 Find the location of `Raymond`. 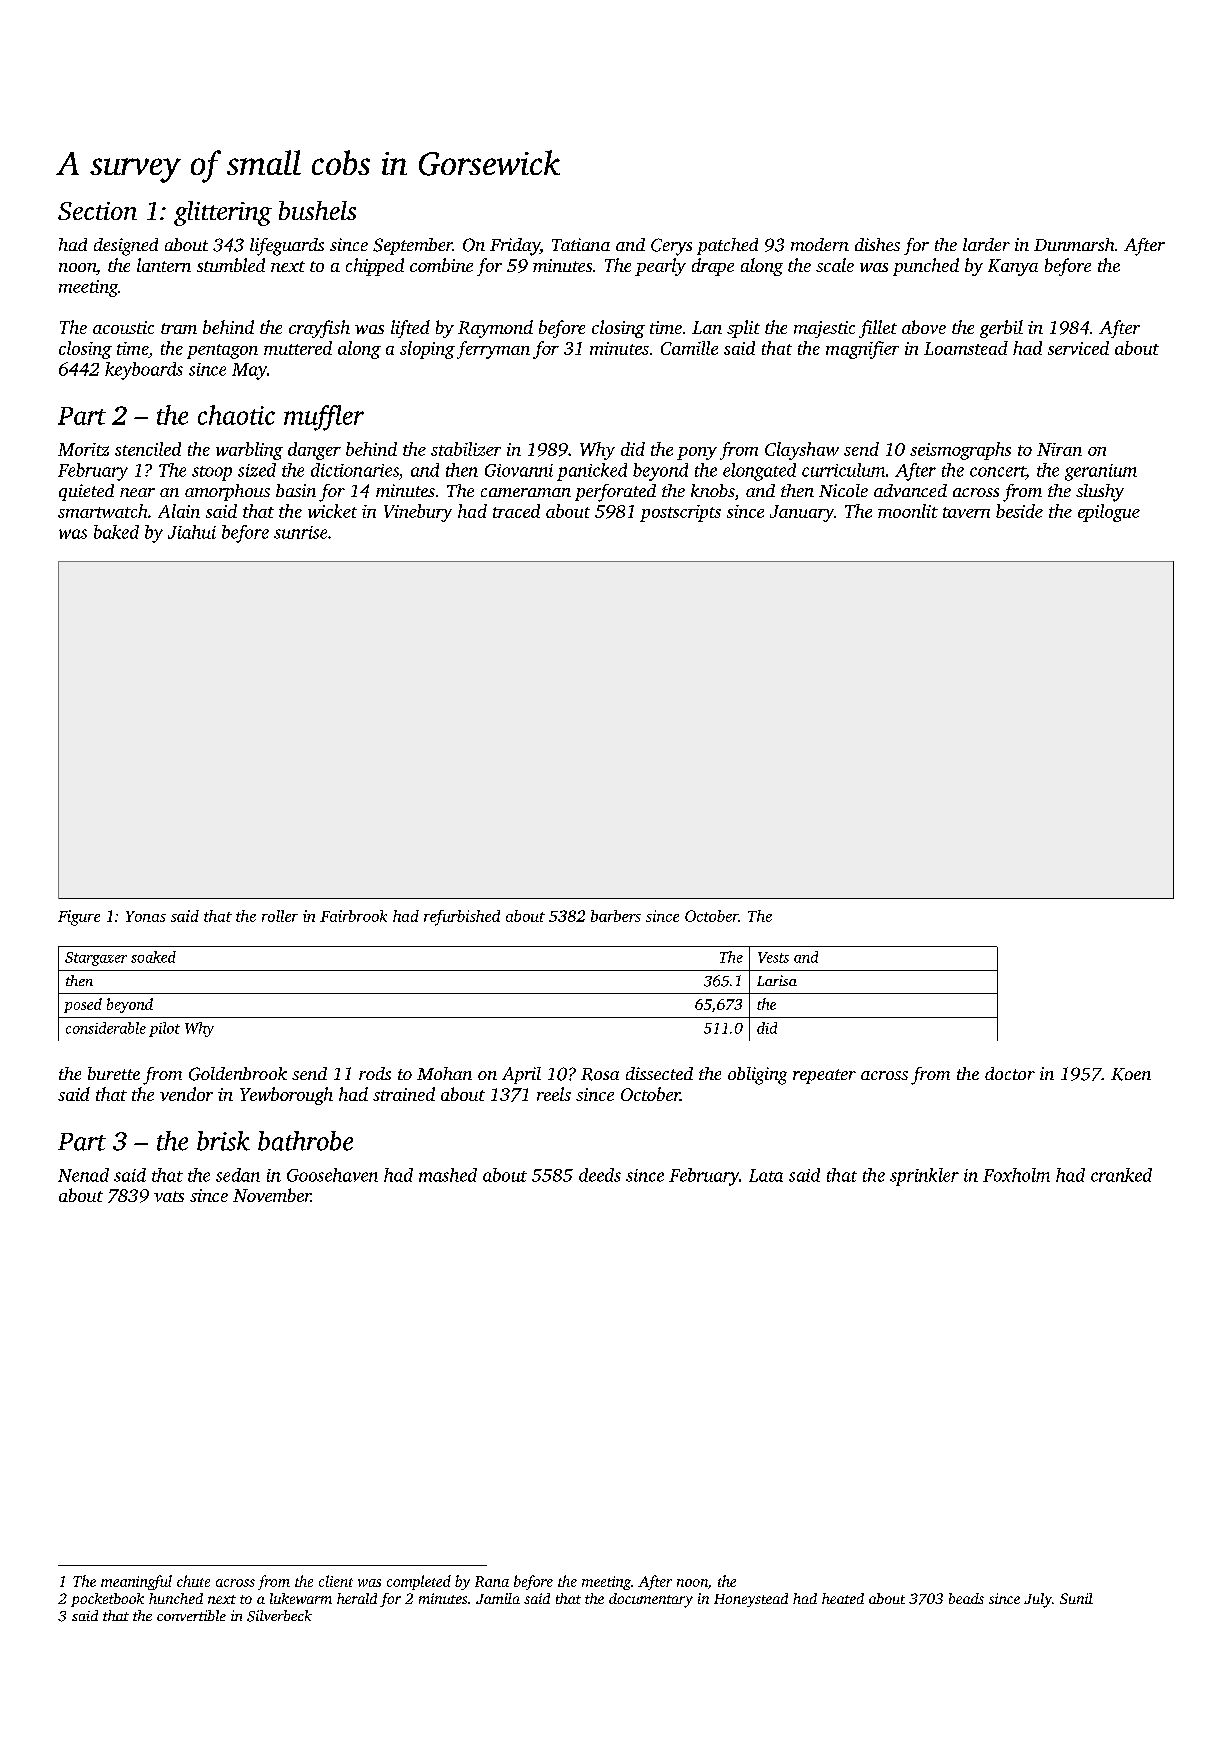

Raymond is located at coordinates (495, 329).
